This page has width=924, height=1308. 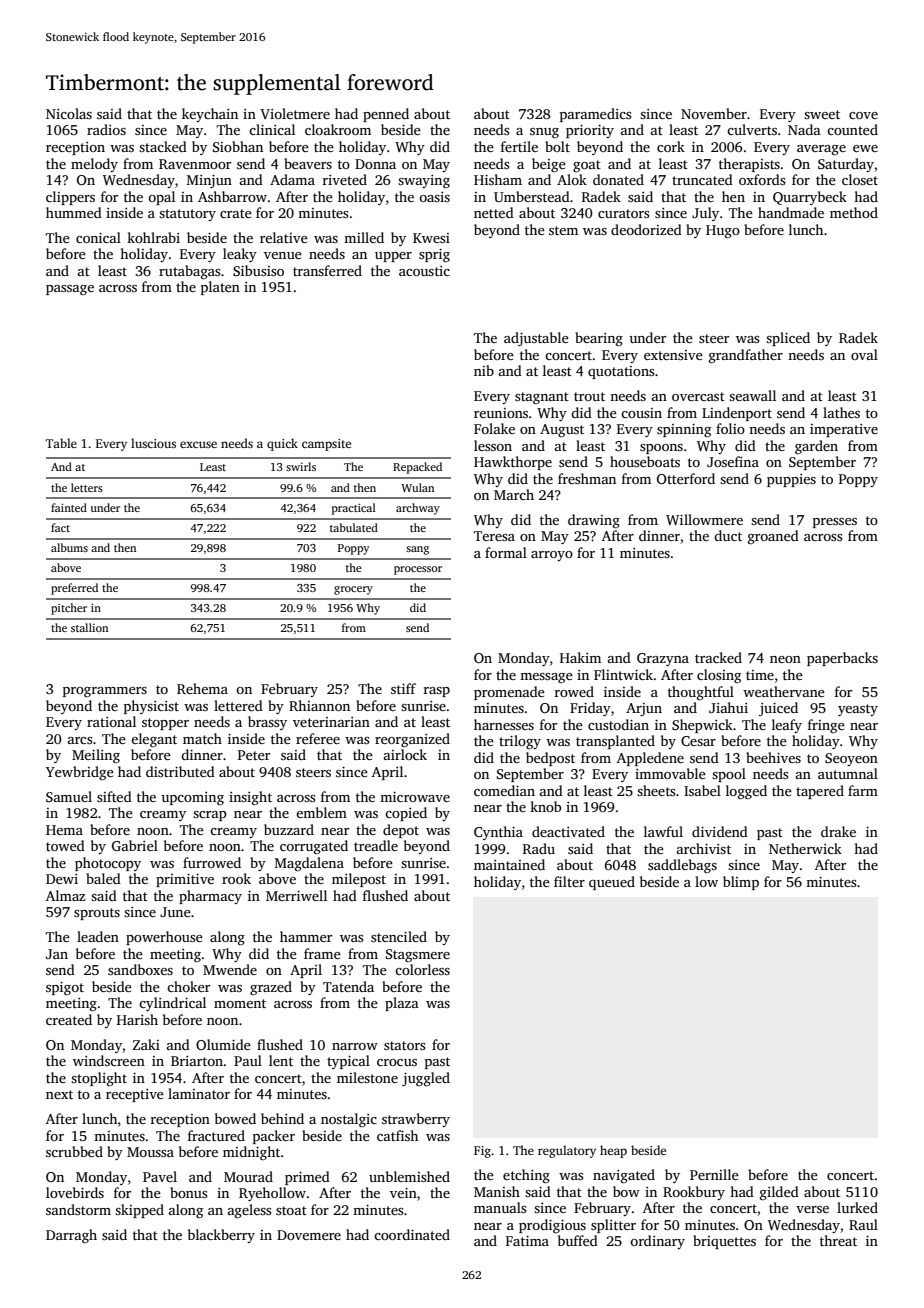 What do you see at coordinates (552, 556) in the page?
I see `arroyo` at bounding box center [552, 556].
